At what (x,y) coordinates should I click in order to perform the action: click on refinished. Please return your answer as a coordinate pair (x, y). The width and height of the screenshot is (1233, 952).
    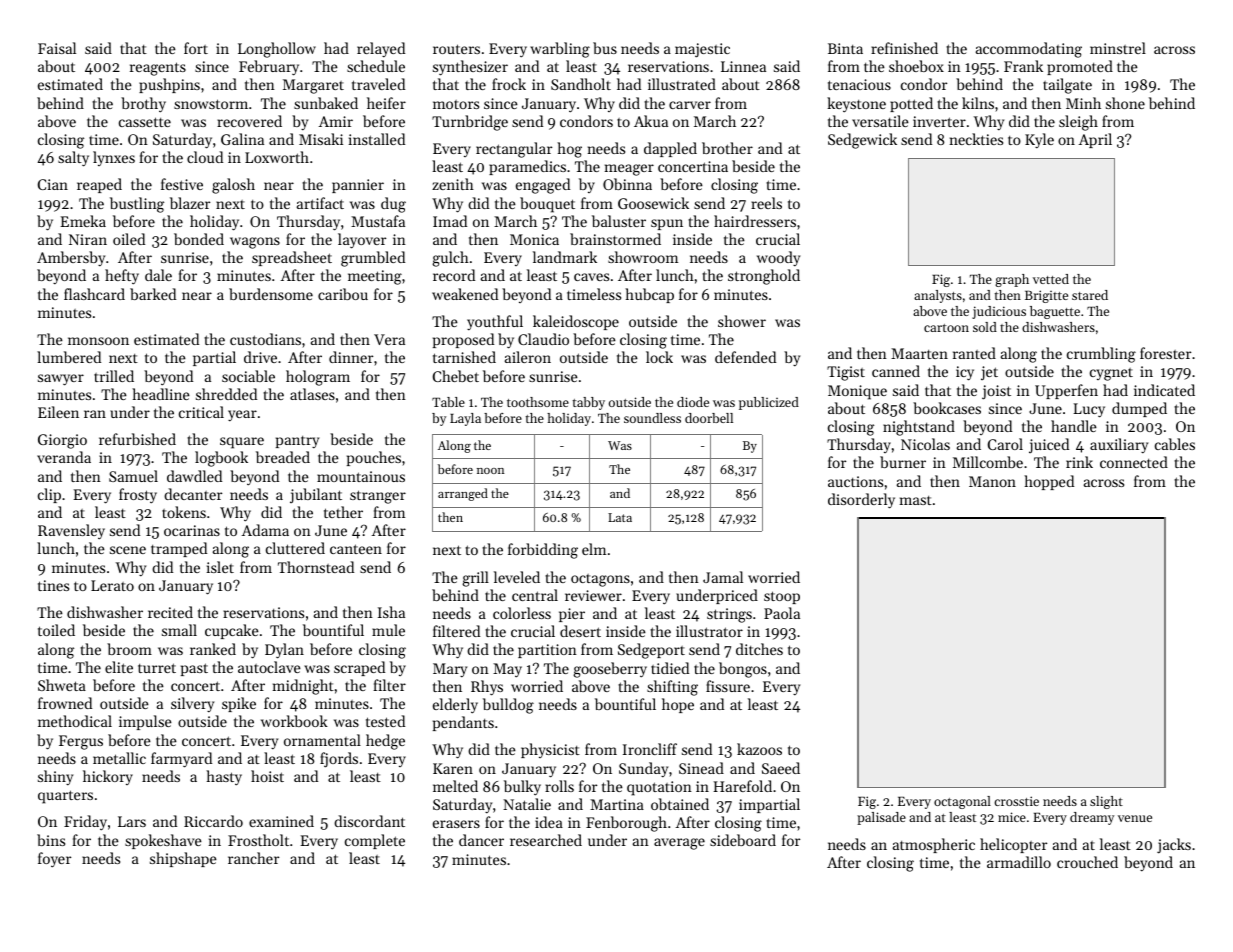
    Looking at the image, I should click on (904, 48).
